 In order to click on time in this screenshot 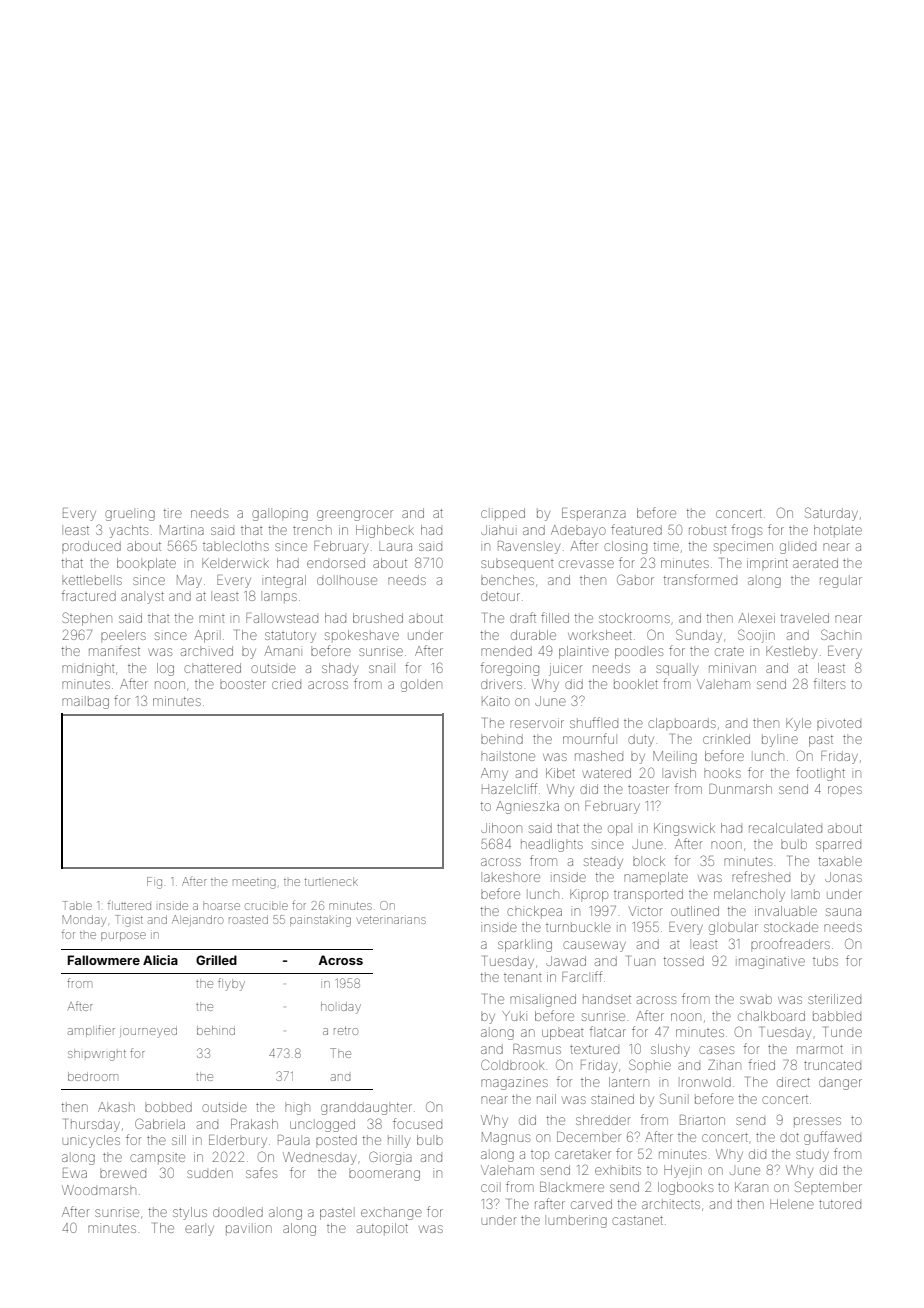, I will do `click(666, 546)`.
